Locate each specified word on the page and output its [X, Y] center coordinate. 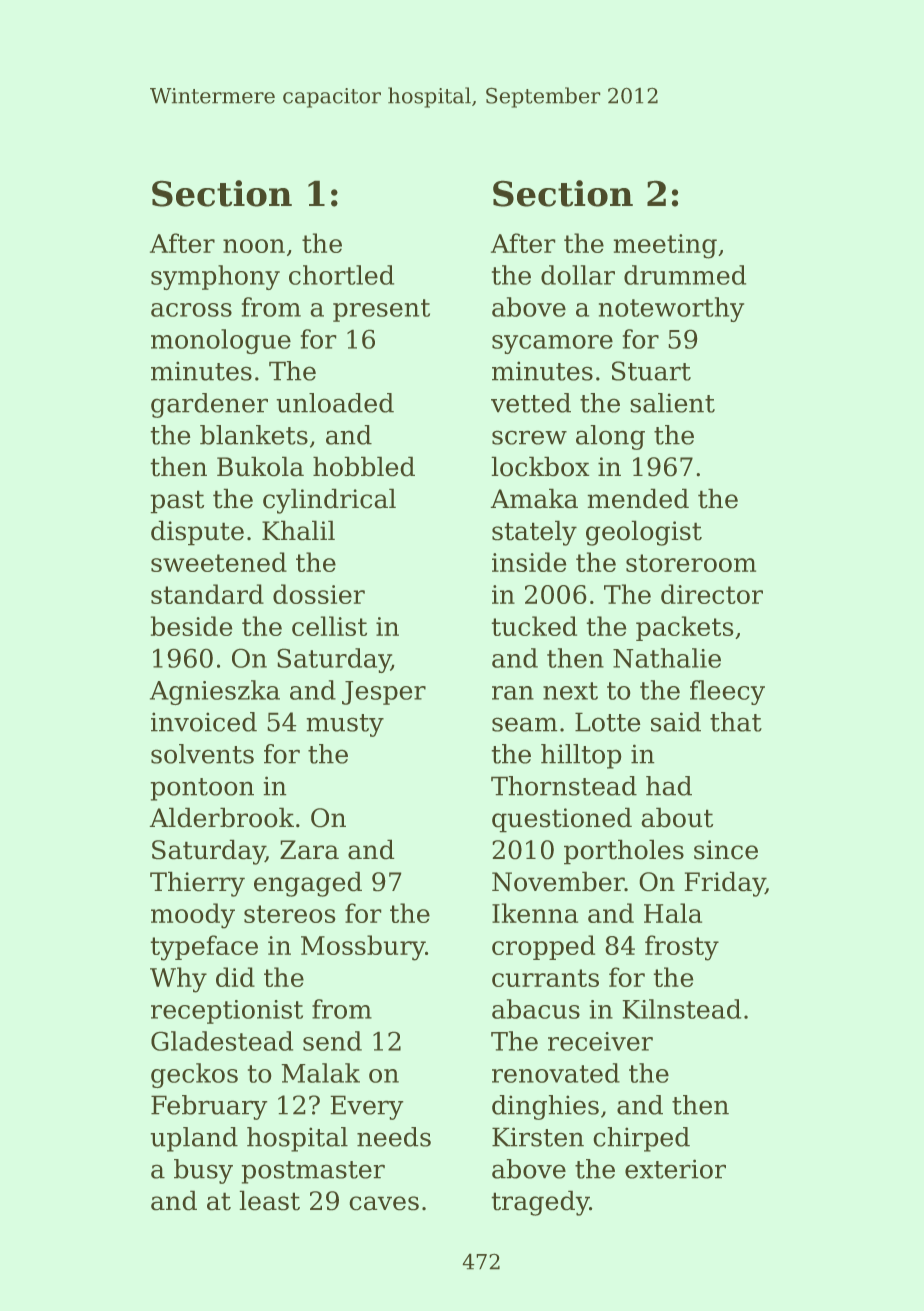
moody [193, 916]
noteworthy [671, 309]
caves [384, 1203]
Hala [673, 913]
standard [207, 594]
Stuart [651, 371]
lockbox [540, 466]
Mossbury [363, 948]
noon [254, 246]
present [381, 310]
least [269, 1200]
